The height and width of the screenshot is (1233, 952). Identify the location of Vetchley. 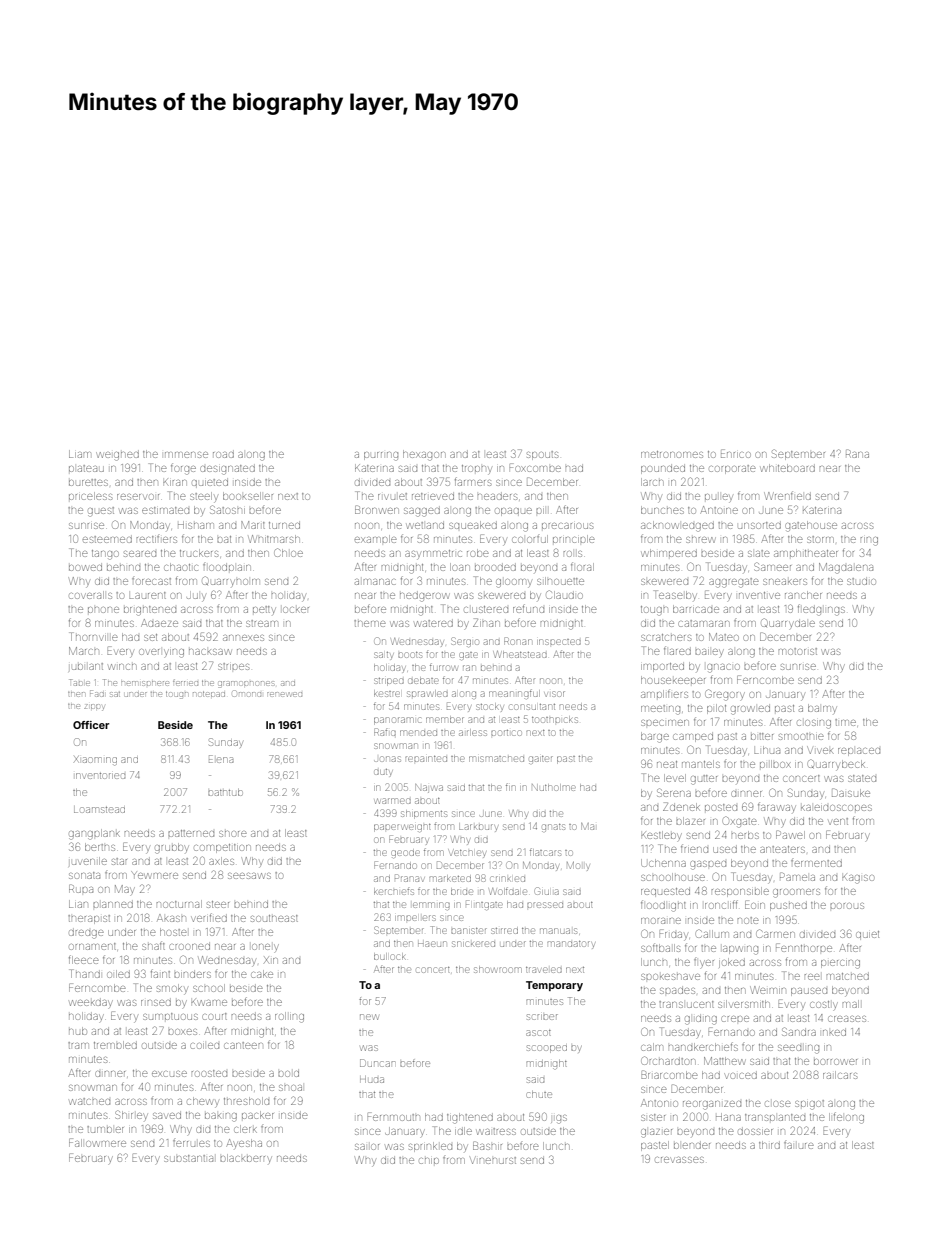
(467, 854).
